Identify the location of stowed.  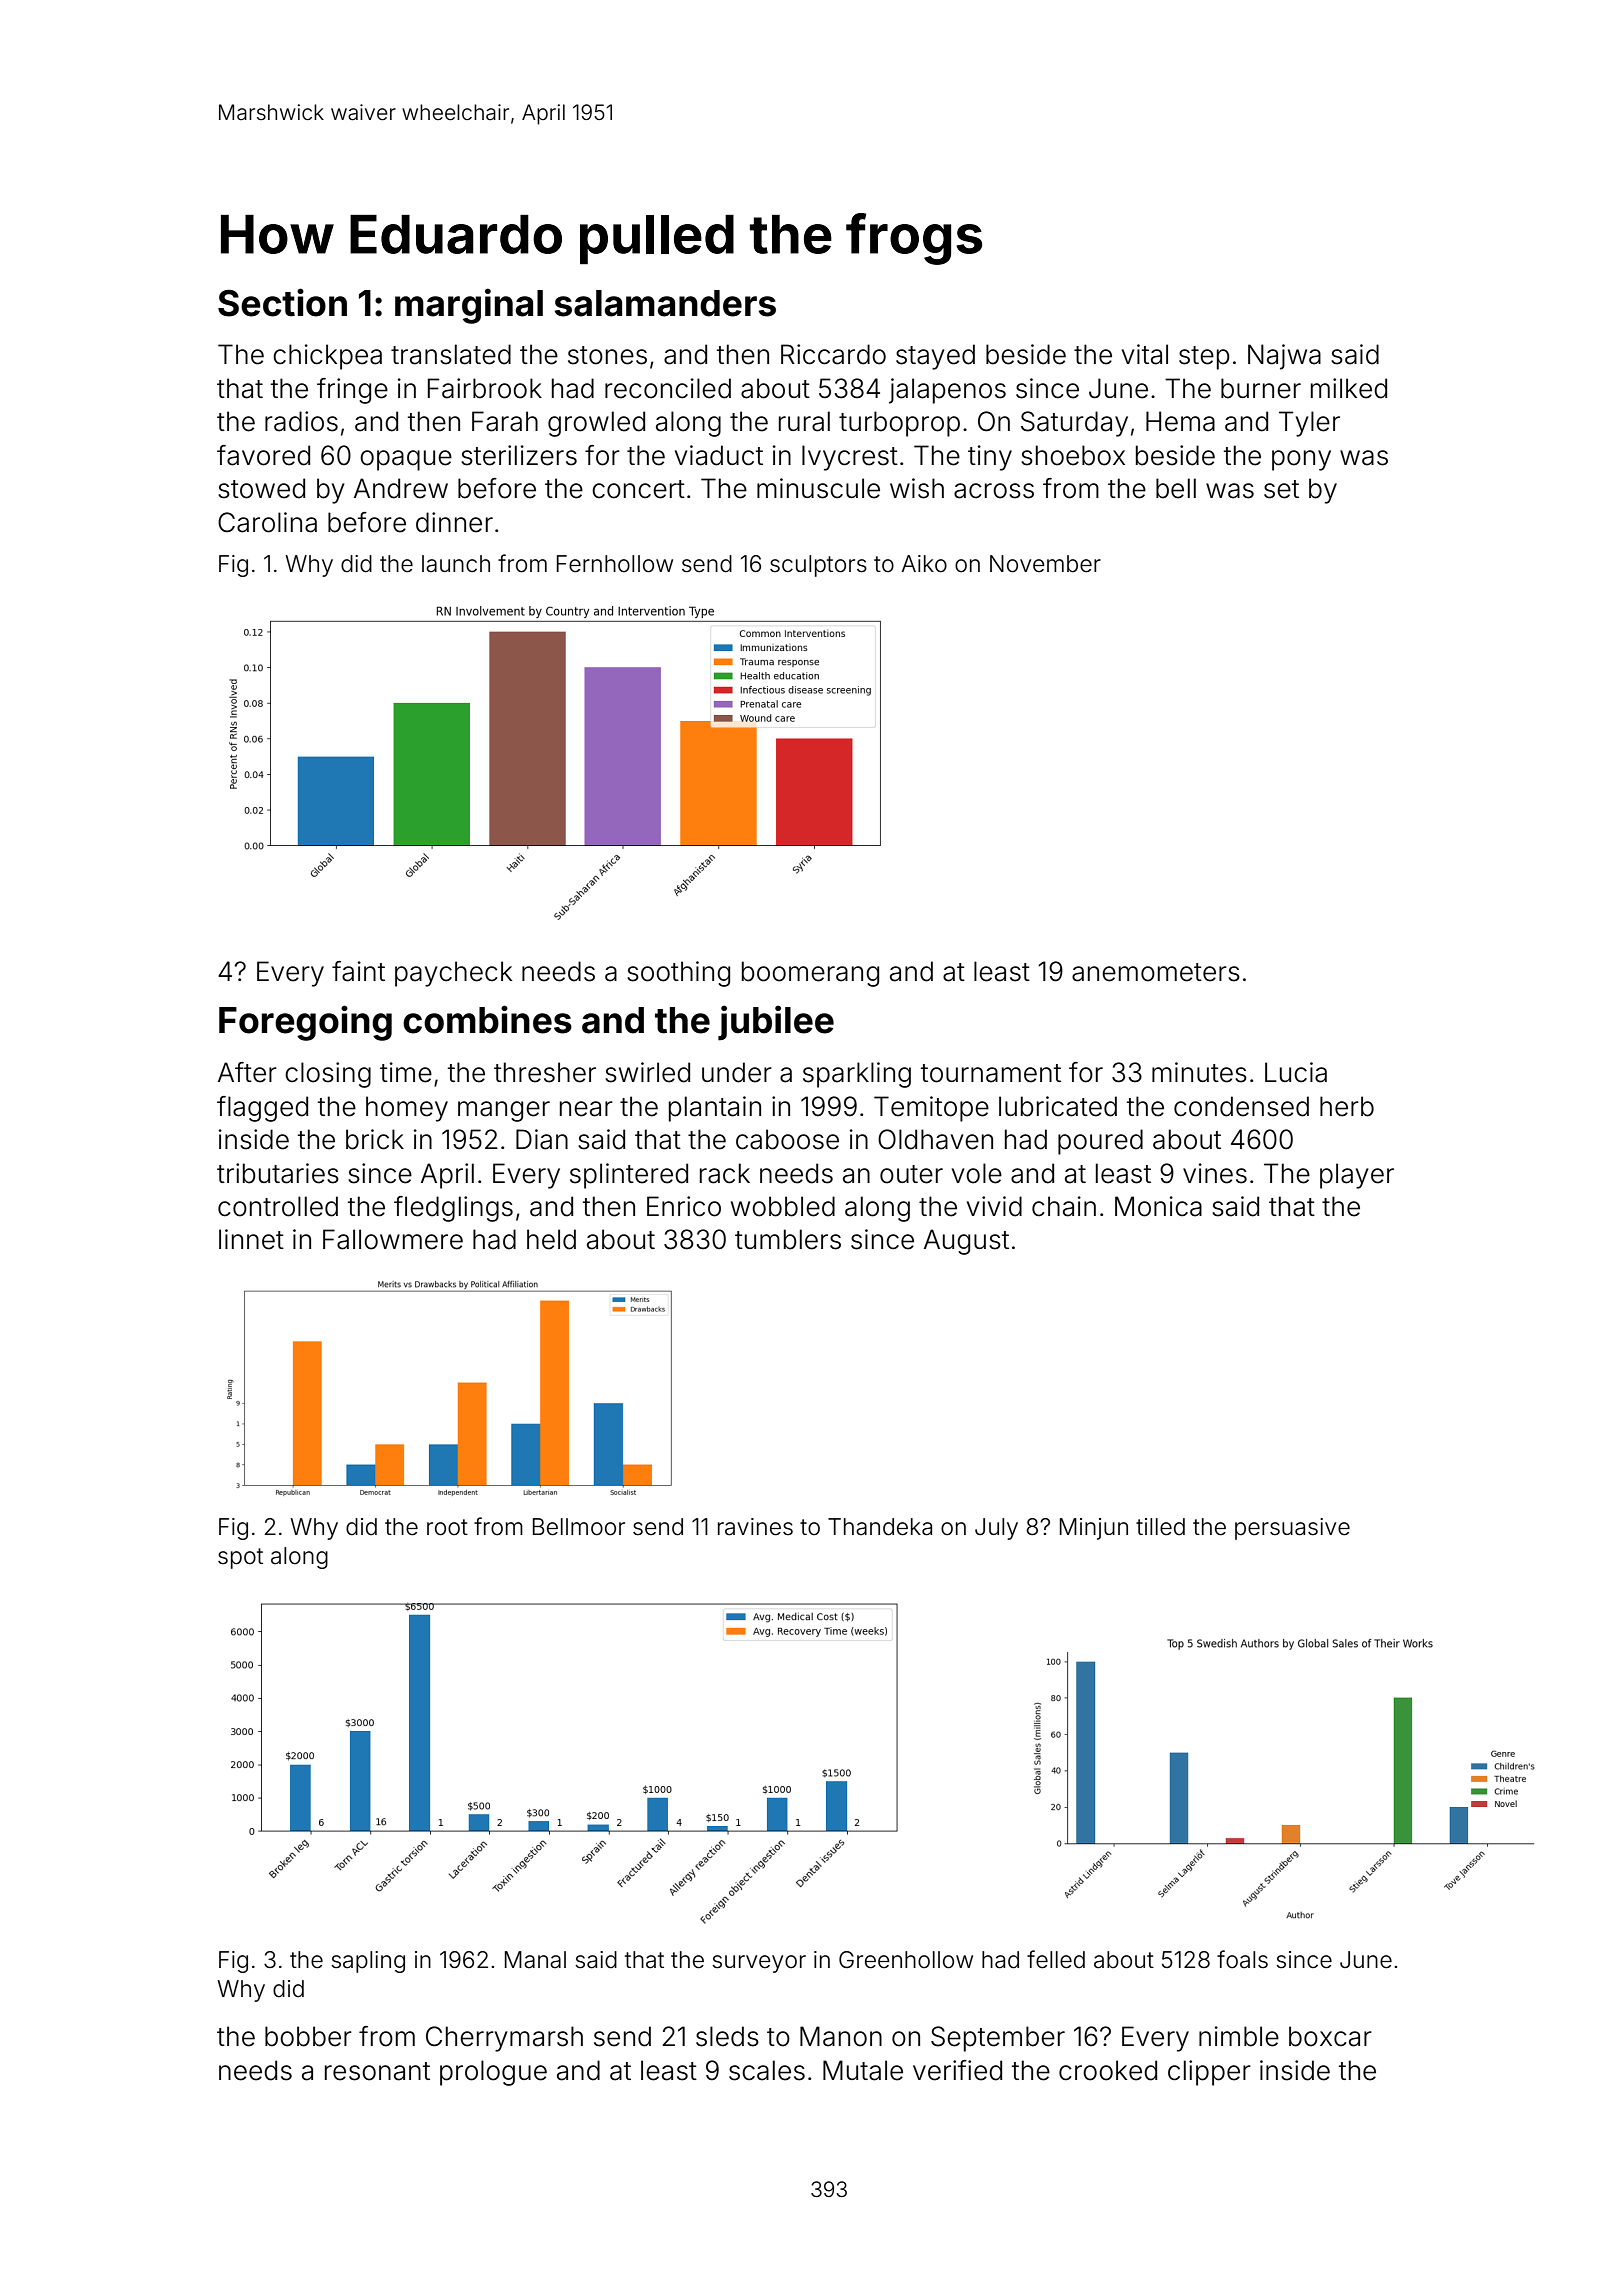
(261, 488).
